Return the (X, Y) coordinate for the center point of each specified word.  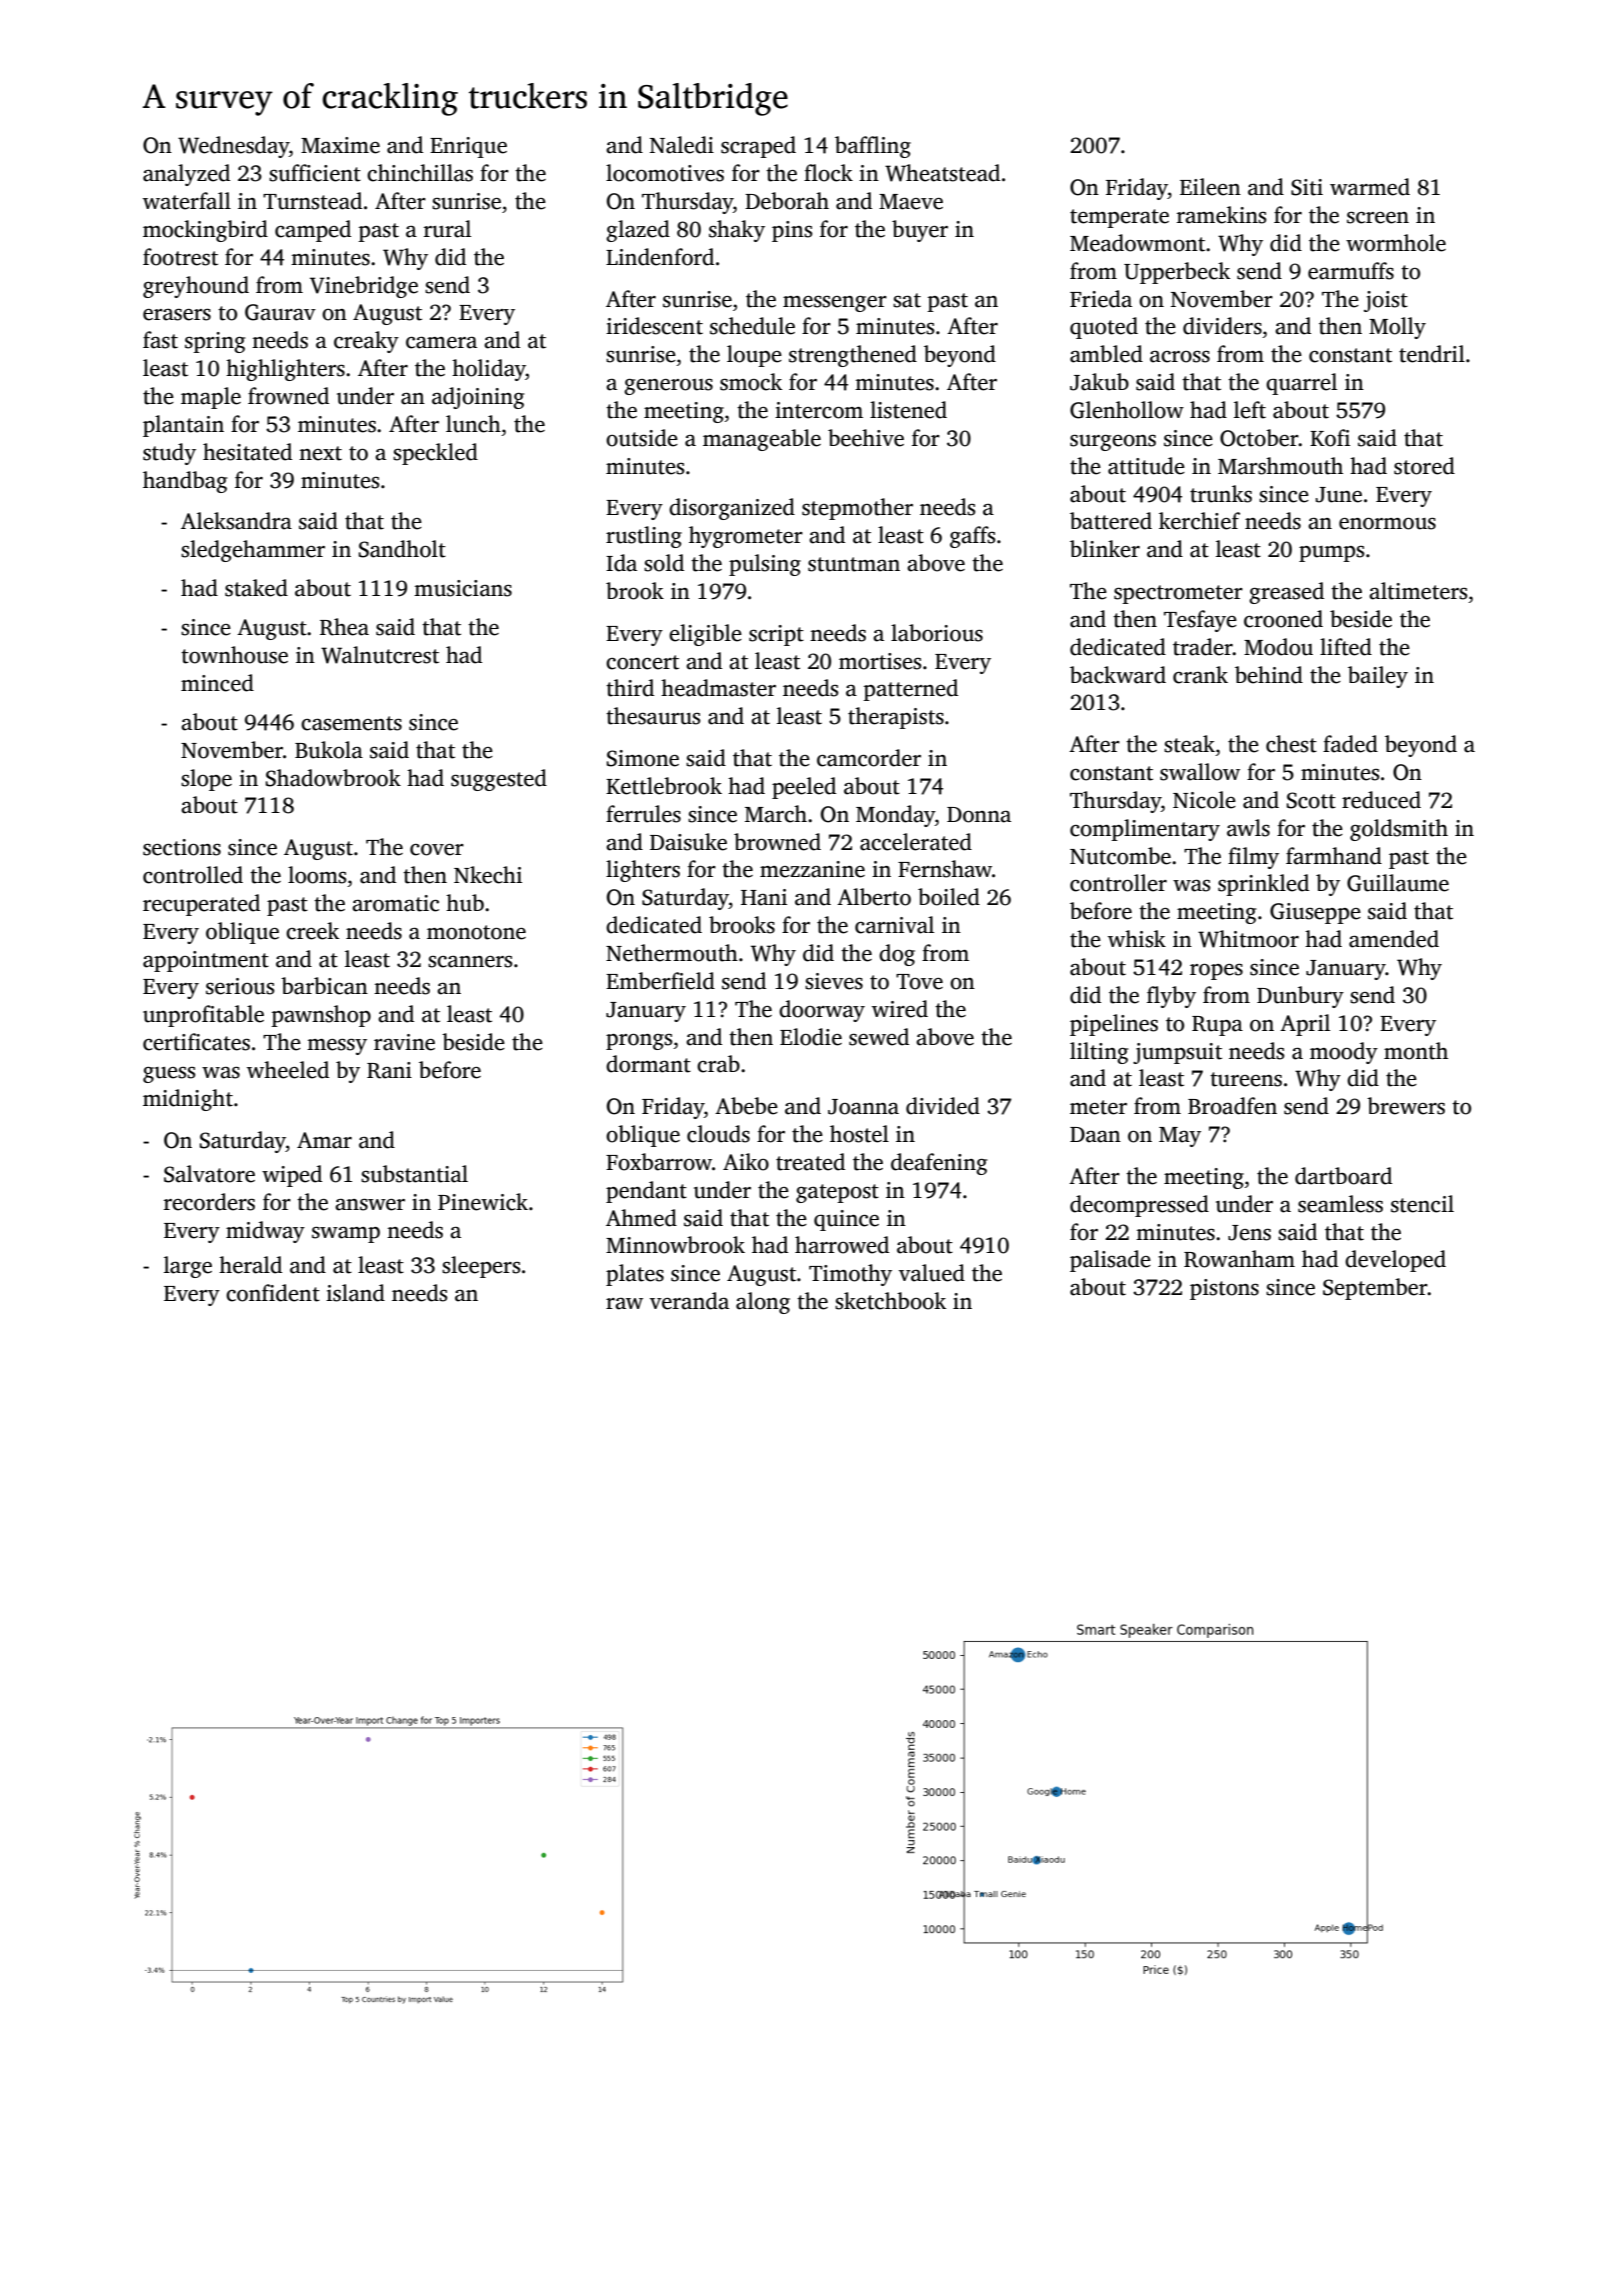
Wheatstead (942, 173)
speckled (435, 454)
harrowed (842, 1245)
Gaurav (280, 312)
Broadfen (1232, 1106)
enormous (1387, 524)
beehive (866, 438)
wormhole (1396, 243)
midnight (188, 1100)
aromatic (395, 903)
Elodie (811, 1037)
